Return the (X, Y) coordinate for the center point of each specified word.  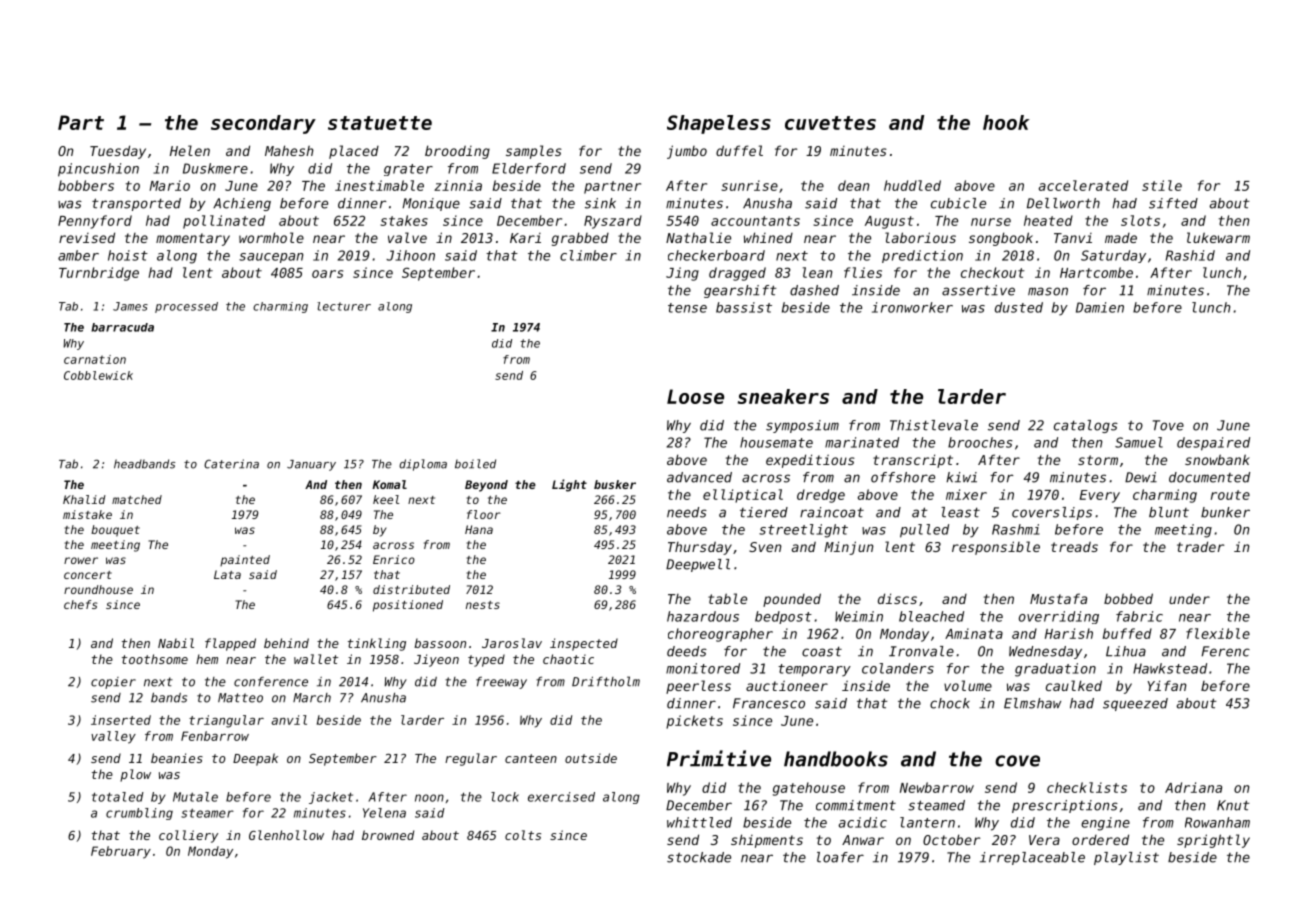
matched (137, 499)
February (121, 852)
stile (1162, 185)
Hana (479, 529)
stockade (699, 857)
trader (1200, 546)
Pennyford (95, 222)
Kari (525, 238)
